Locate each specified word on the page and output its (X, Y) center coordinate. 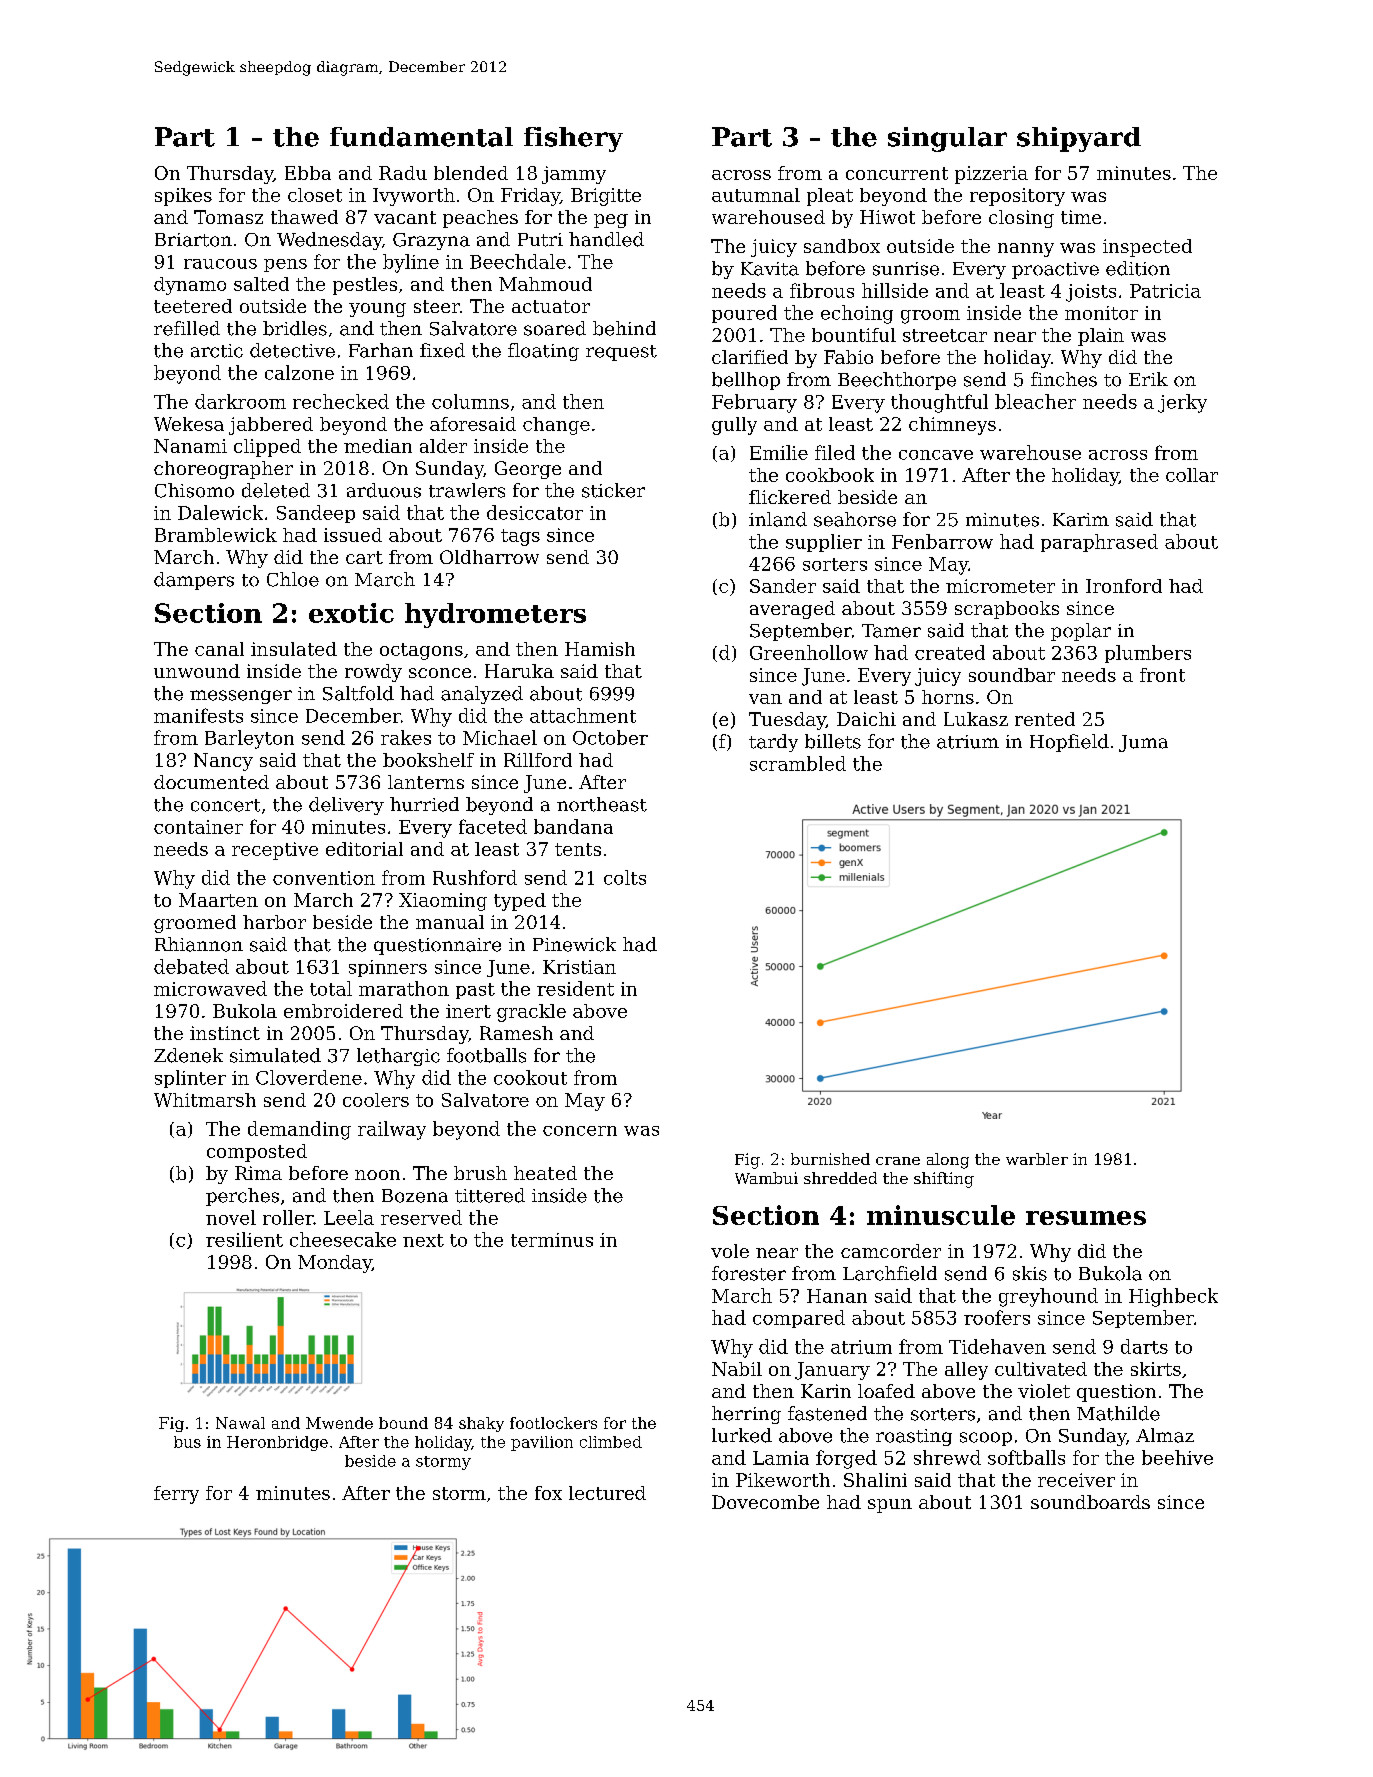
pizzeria (991, 175)
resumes (1086, 1218)
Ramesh (516, 1033)
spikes (183, 197)
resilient (244, 1239)
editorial (364, 849)
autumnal (756, 195)
